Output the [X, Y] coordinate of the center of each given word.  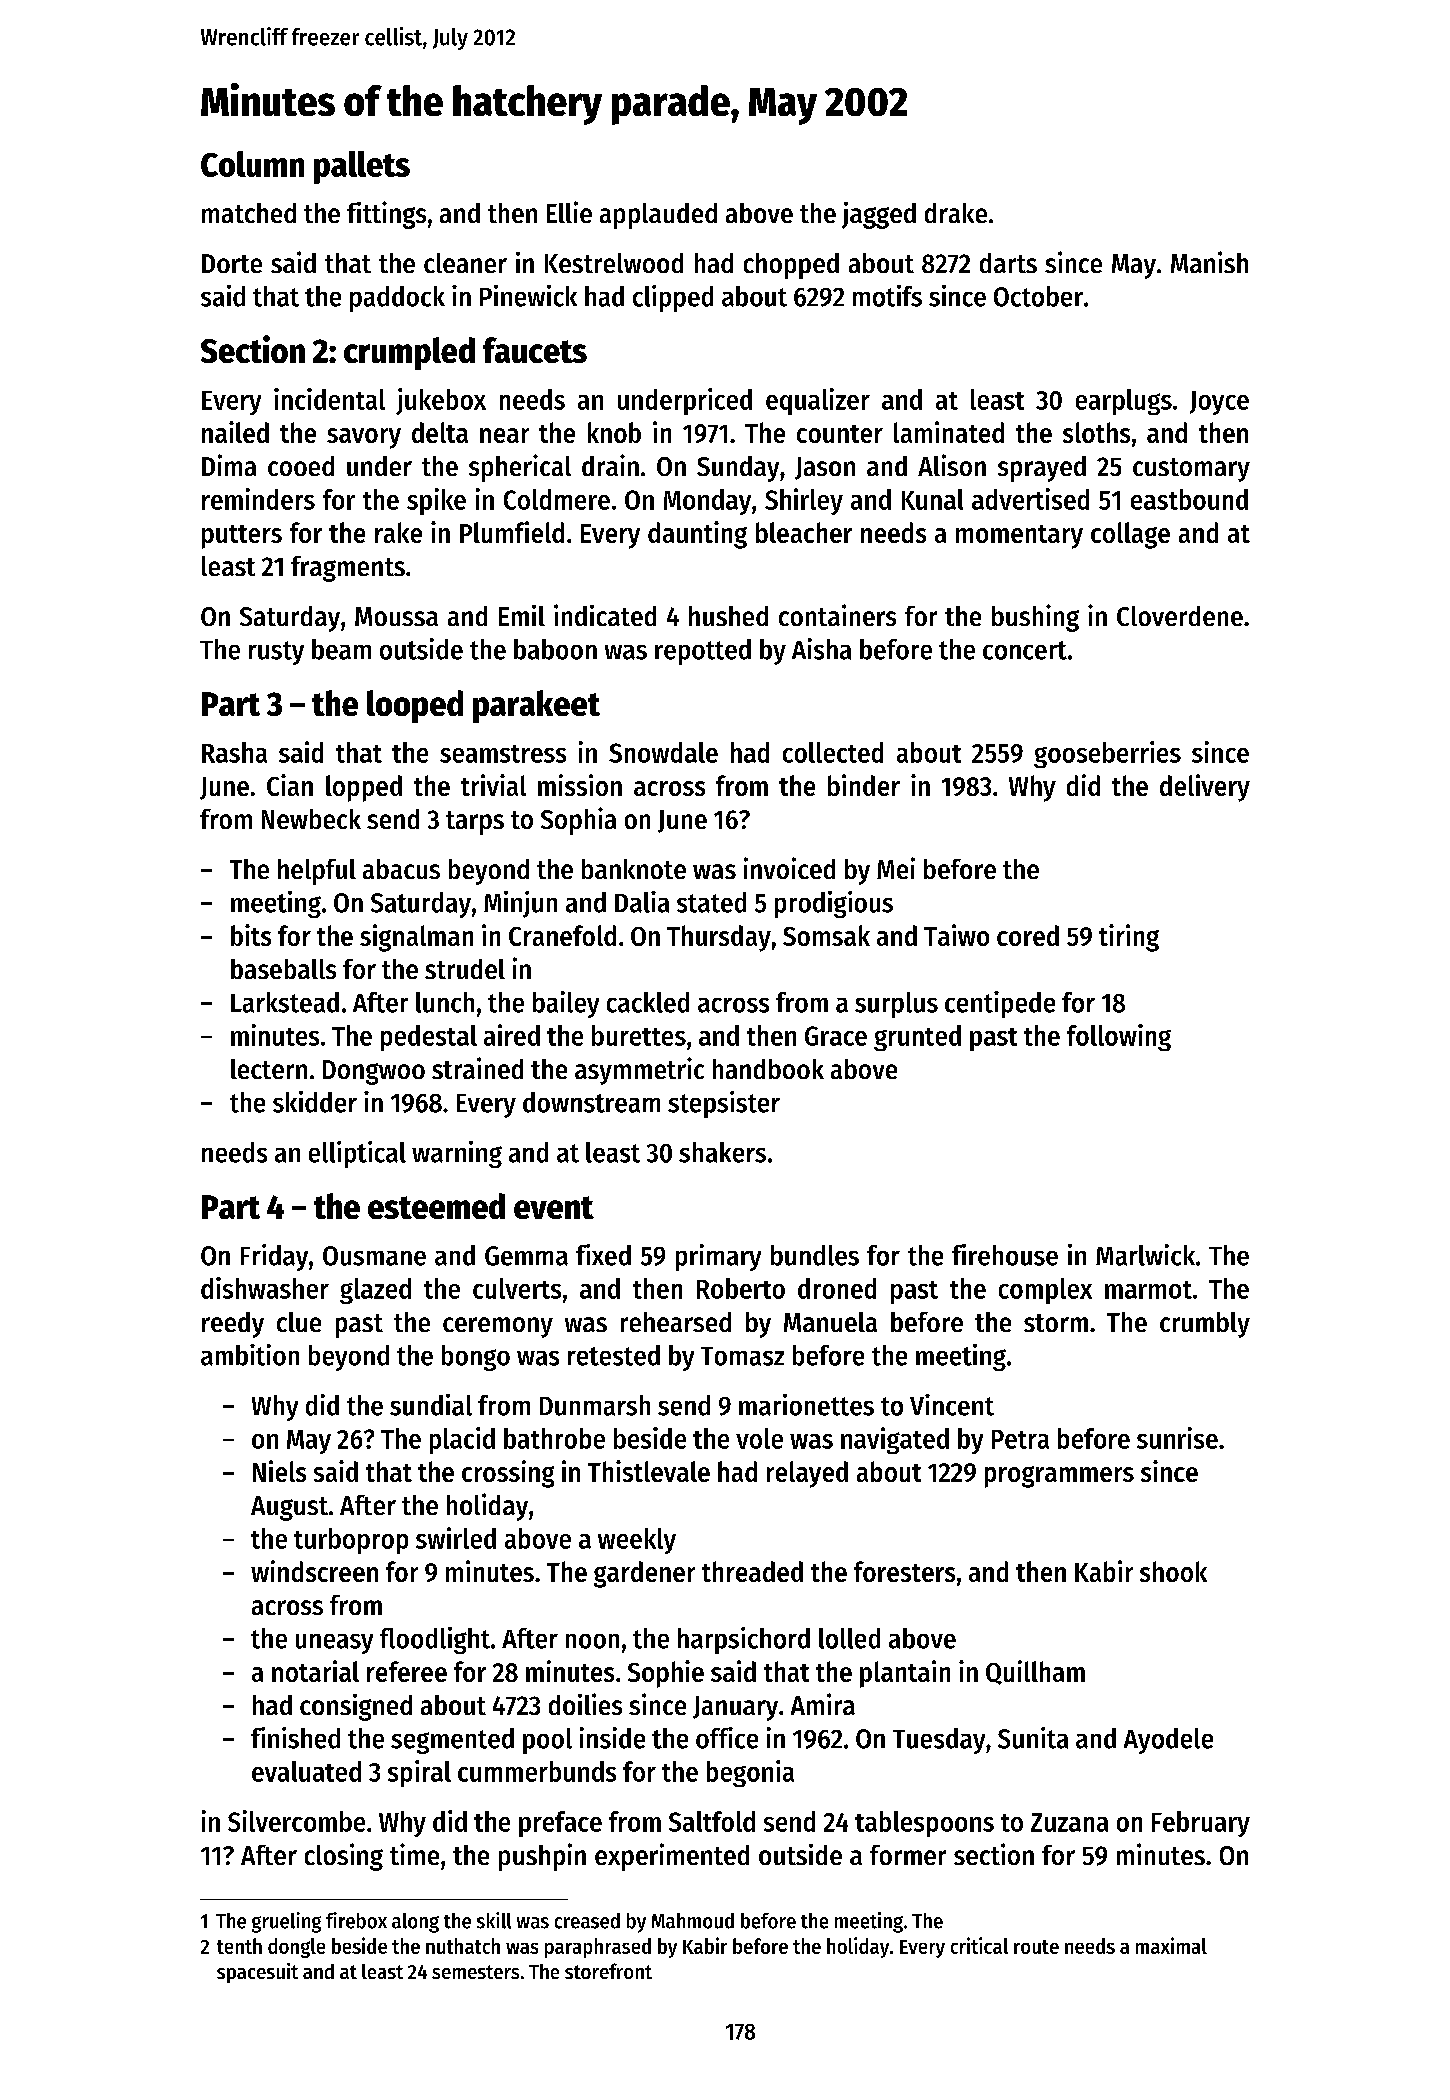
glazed [375, 1291]
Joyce [1219, 403]
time [414, 1854]
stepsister [724, 1104]
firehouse [1005, 1255]
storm [1056, 1323]
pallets [362, 167]
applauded [658, 216]
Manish [1209, 262]
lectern [269, 1069]
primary [718, 1257]
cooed [301, 466]
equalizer [818, 401]
